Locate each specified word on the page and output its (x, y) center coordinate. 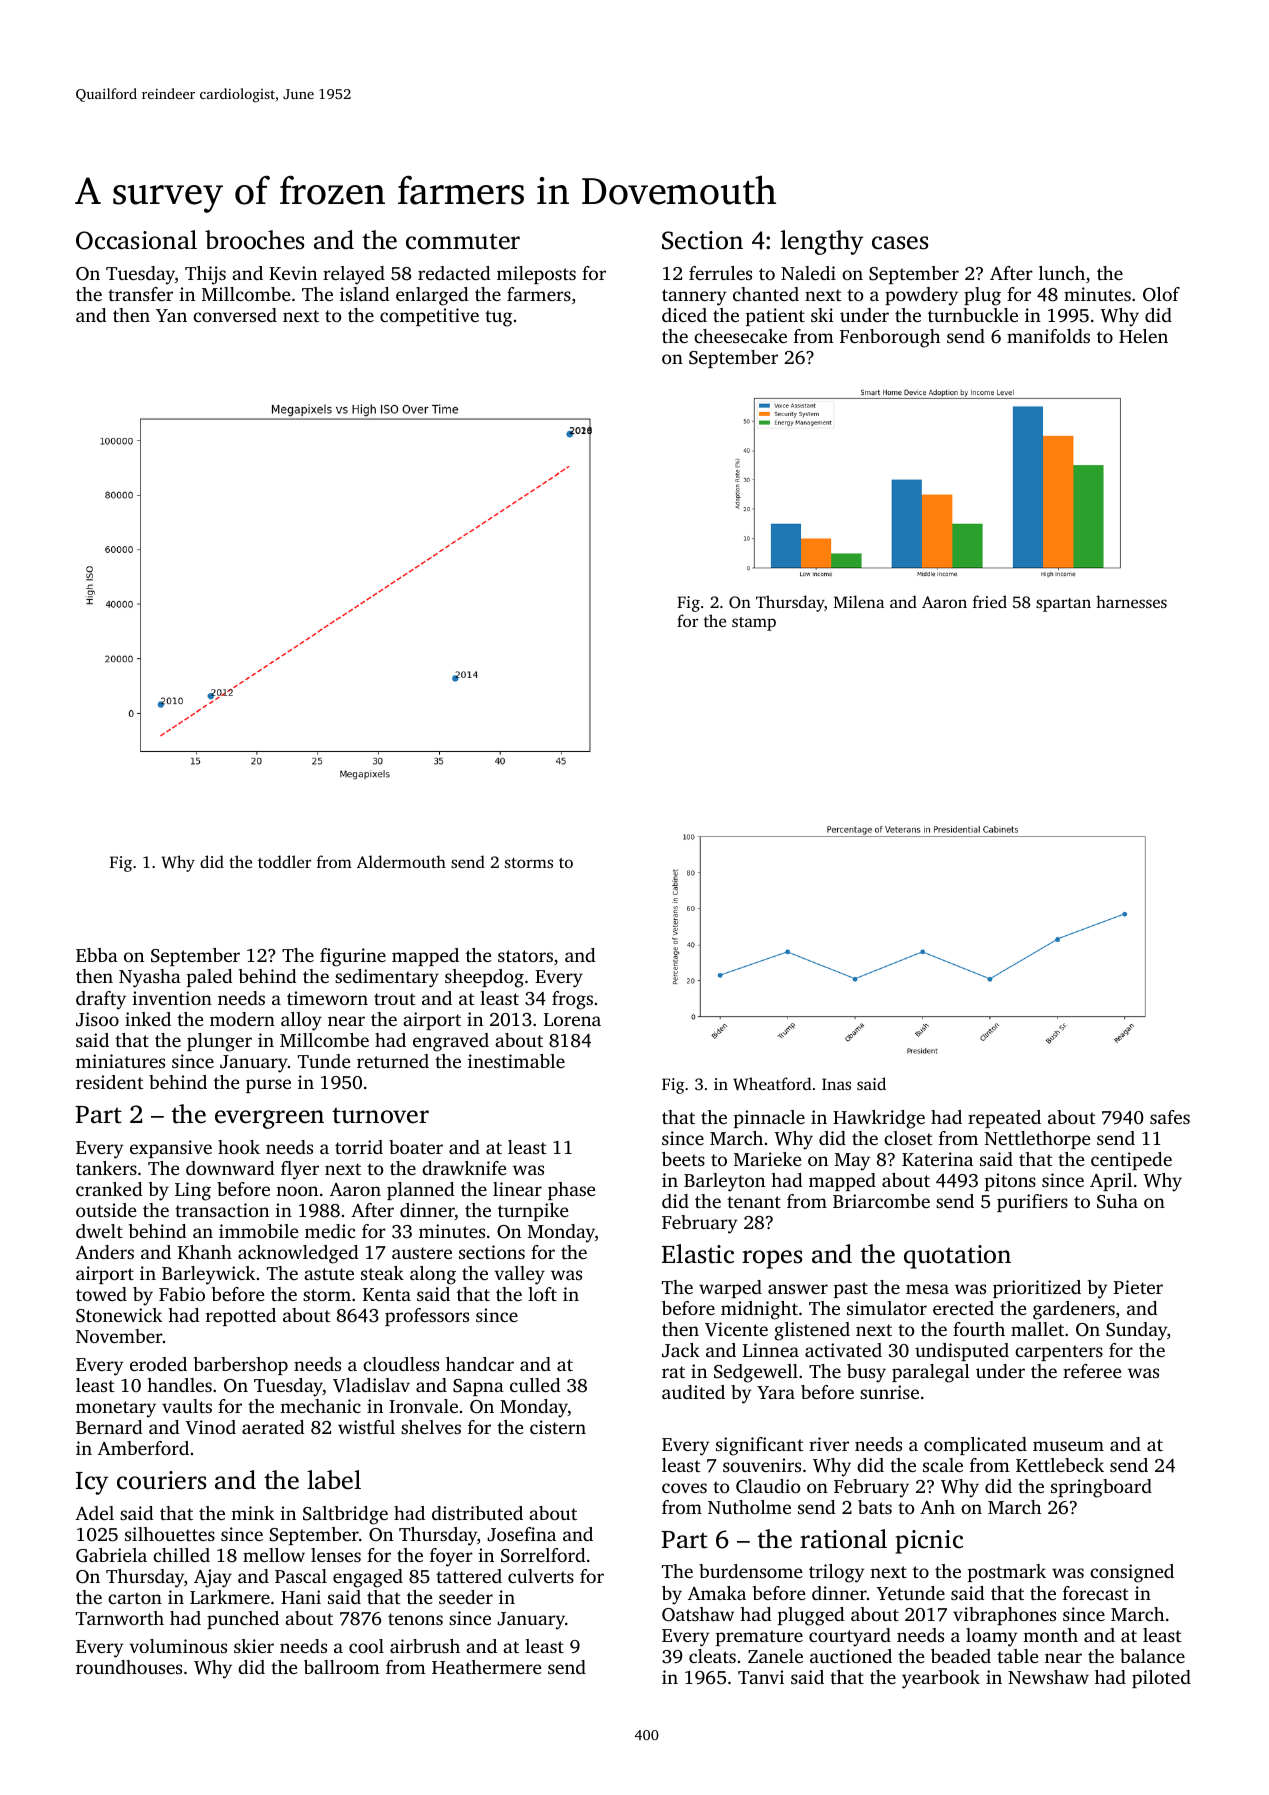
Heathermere (486, 1667)
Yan (171, 315)
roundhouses (129, 1667)
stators (525, 956)
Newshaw (1048, 1677)
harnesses (1131, 601)
